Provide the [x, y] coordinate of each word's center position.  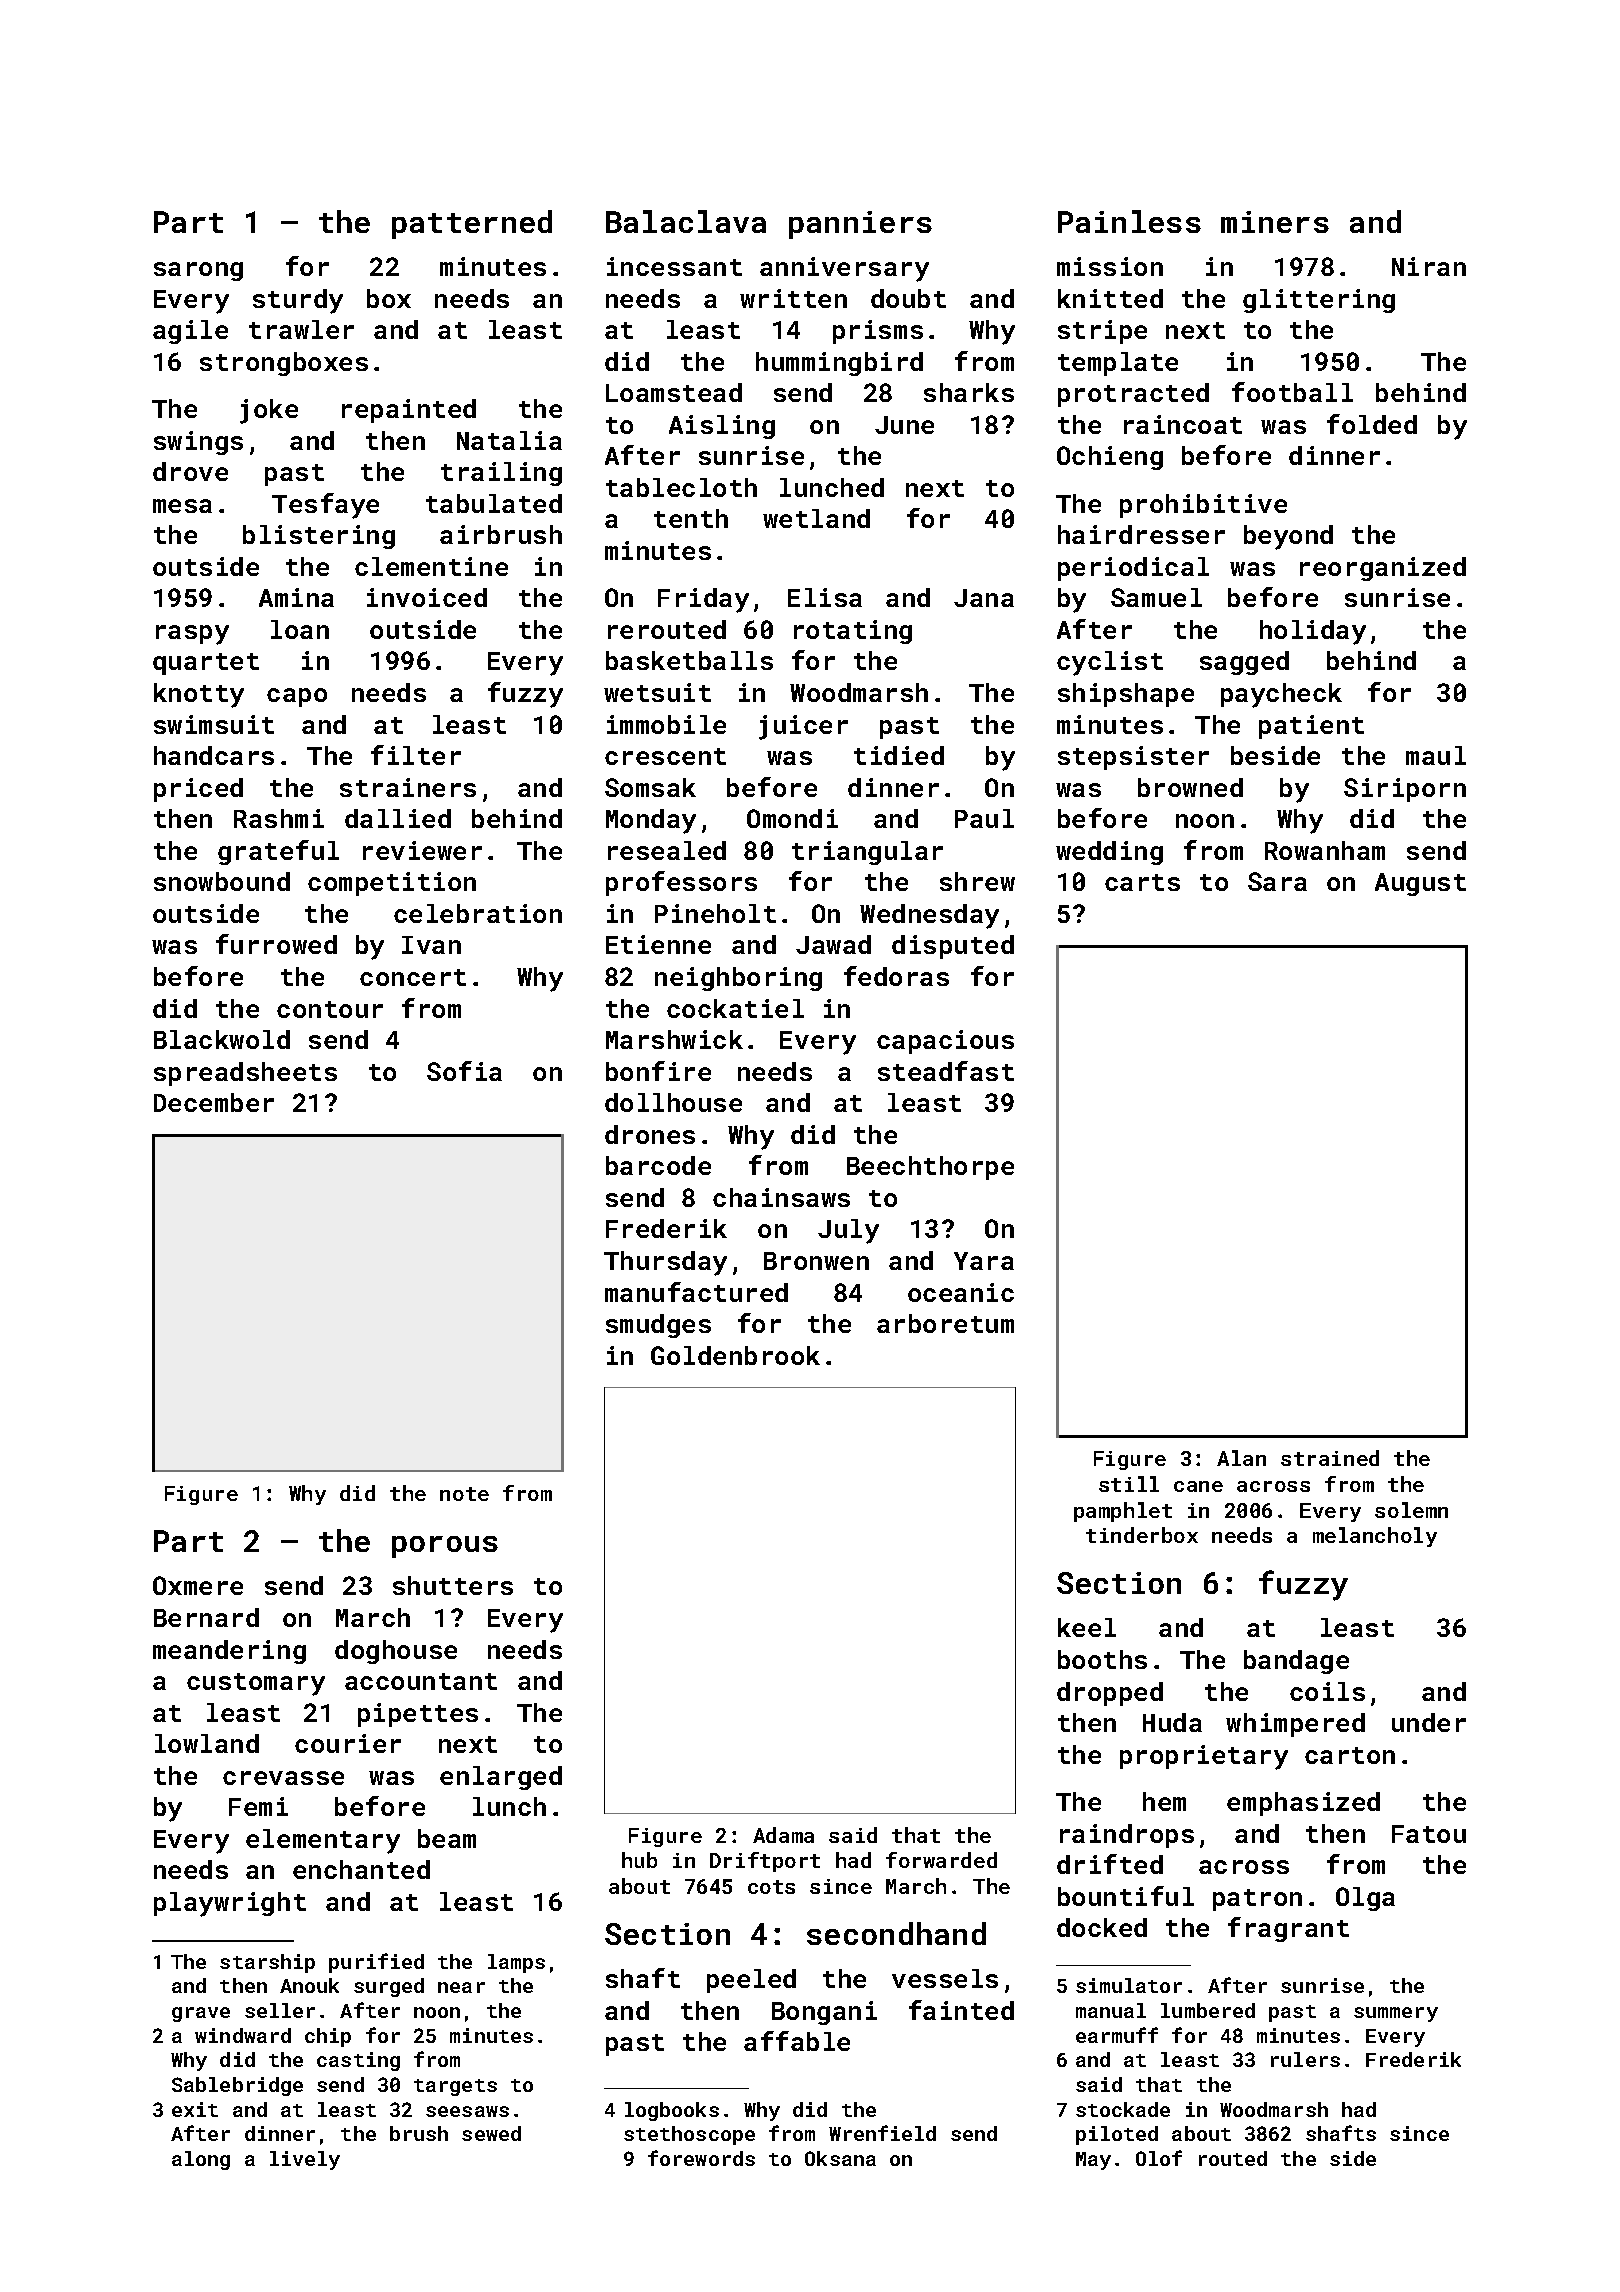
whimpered [1295, 1725]
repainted [409, 411]
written [793, 298]
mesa [182, 506]
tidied [899, 755]
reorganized [1383, 569]
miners [1275, 222]
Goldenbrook [735, 1355]
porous [445, 1547]
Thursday [665, 1263]
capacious [945, 1042]
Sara [1277, 881]
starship [267, 1963]
